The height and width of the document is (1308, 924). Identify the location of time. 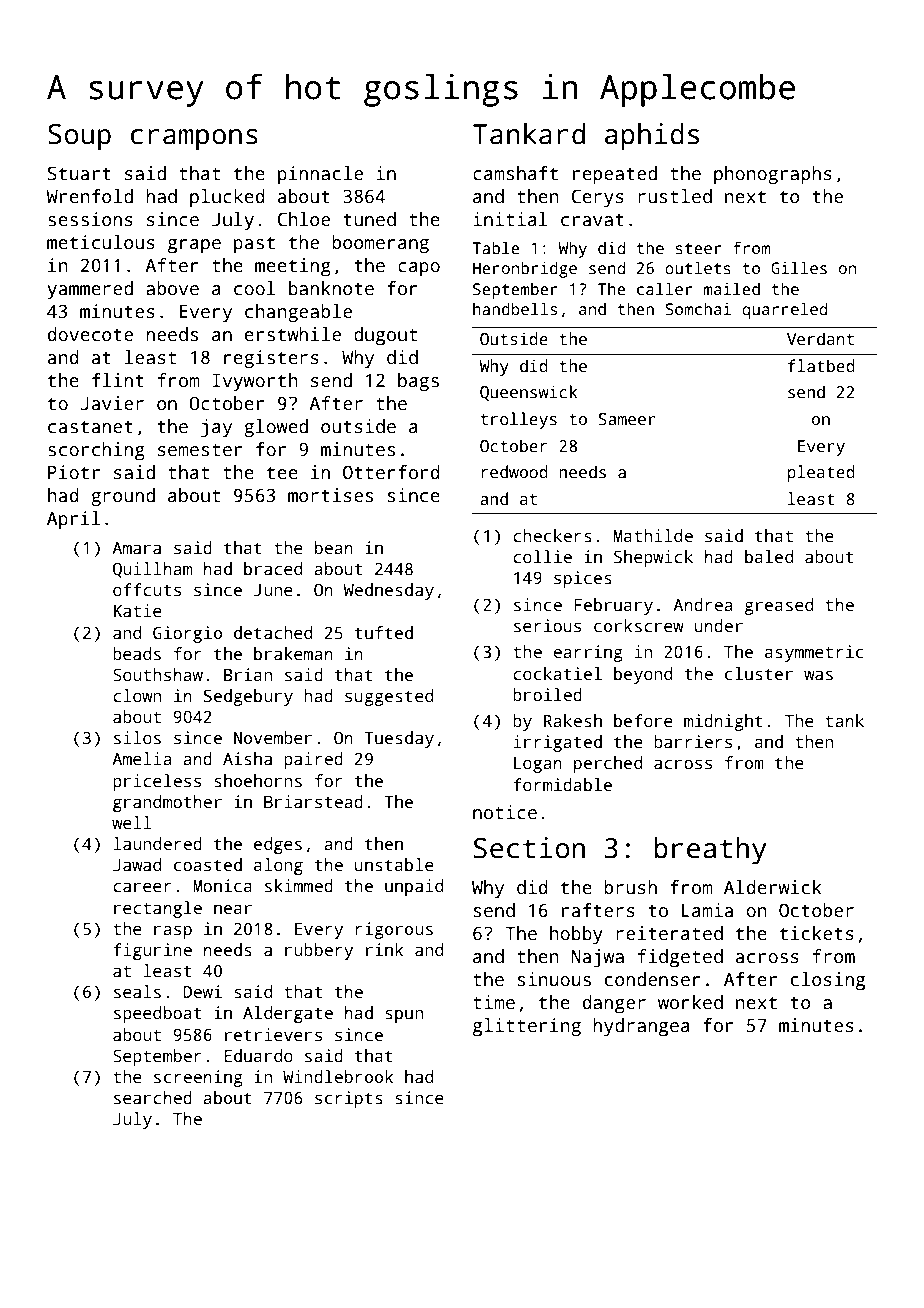
(494, 1002).
